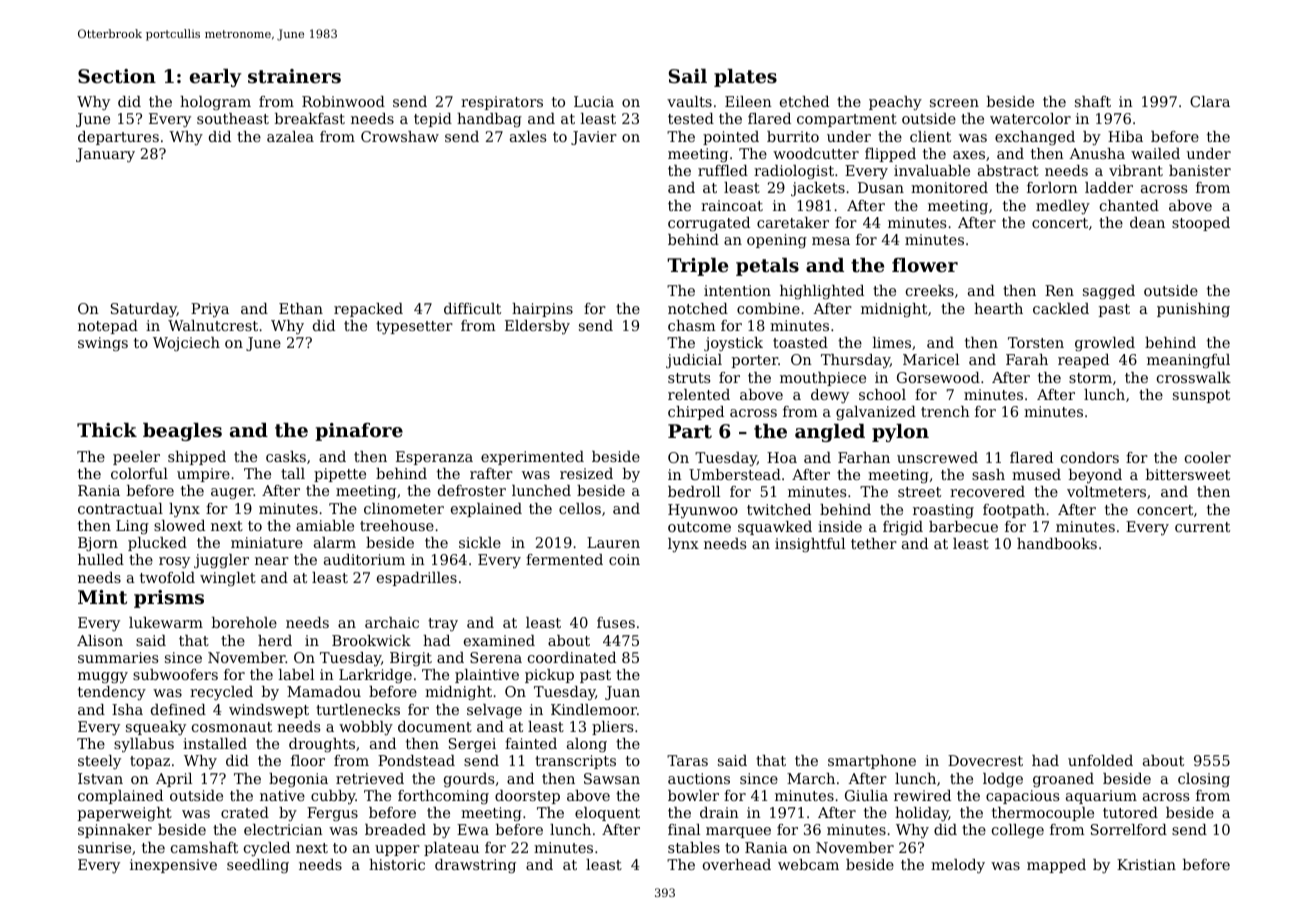  Describe the element at coordinates (1090, 457) in the screenshot. I see `condors` at that location.
